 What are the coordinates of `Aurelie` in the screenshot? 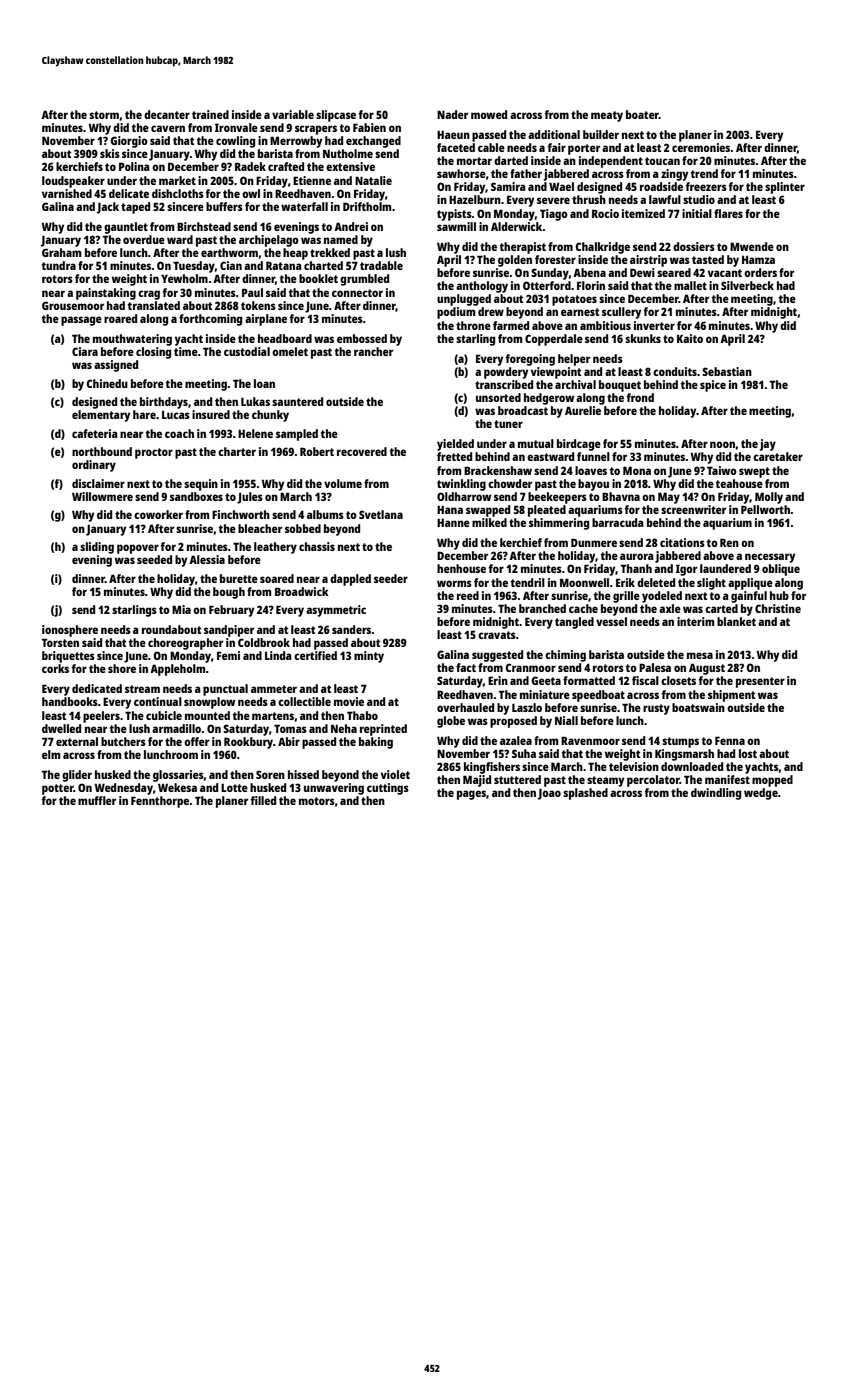 It's located at (583, 410).
